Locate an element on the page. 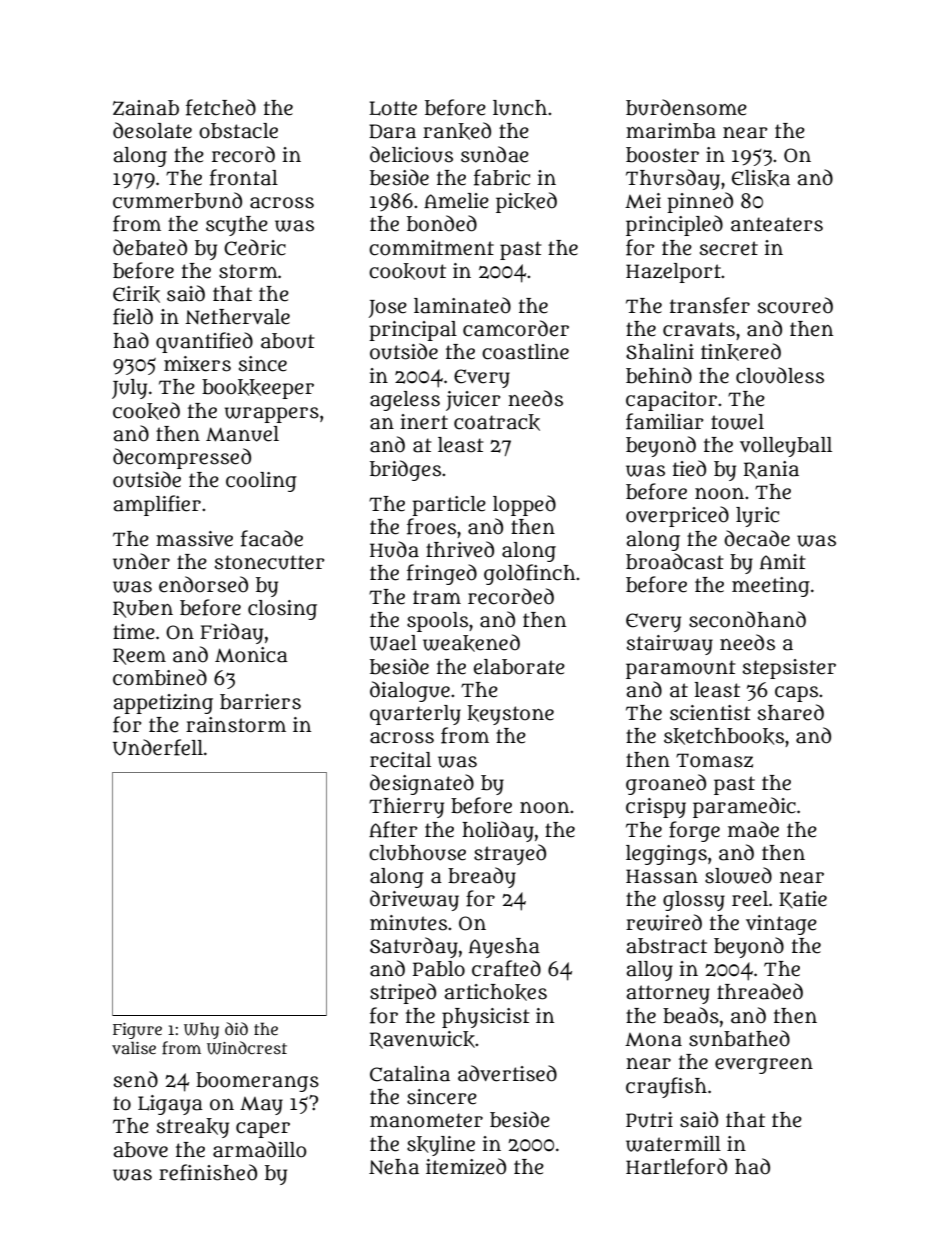 The height and width of the page is (1233, 952). evergreen is located at coordinates (764, 1066).
